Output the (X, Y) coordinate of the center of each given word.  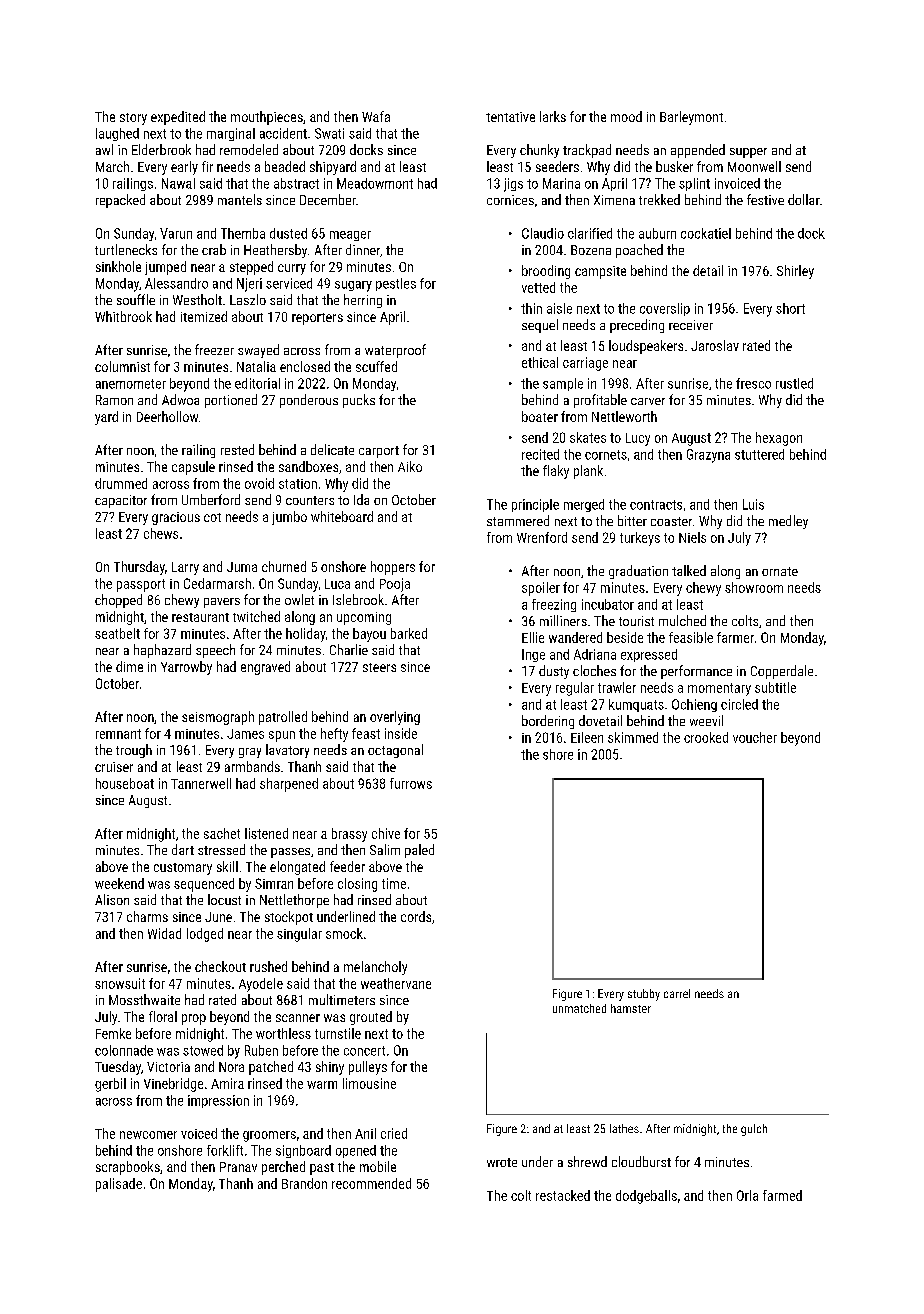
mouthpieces (267, 118)
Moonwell (754, 166)
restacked (563, 1195)
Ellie (533, 637)
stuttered (759, 454)
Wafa (376, 116)
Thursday (139, 568)
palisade (119, 1185)
